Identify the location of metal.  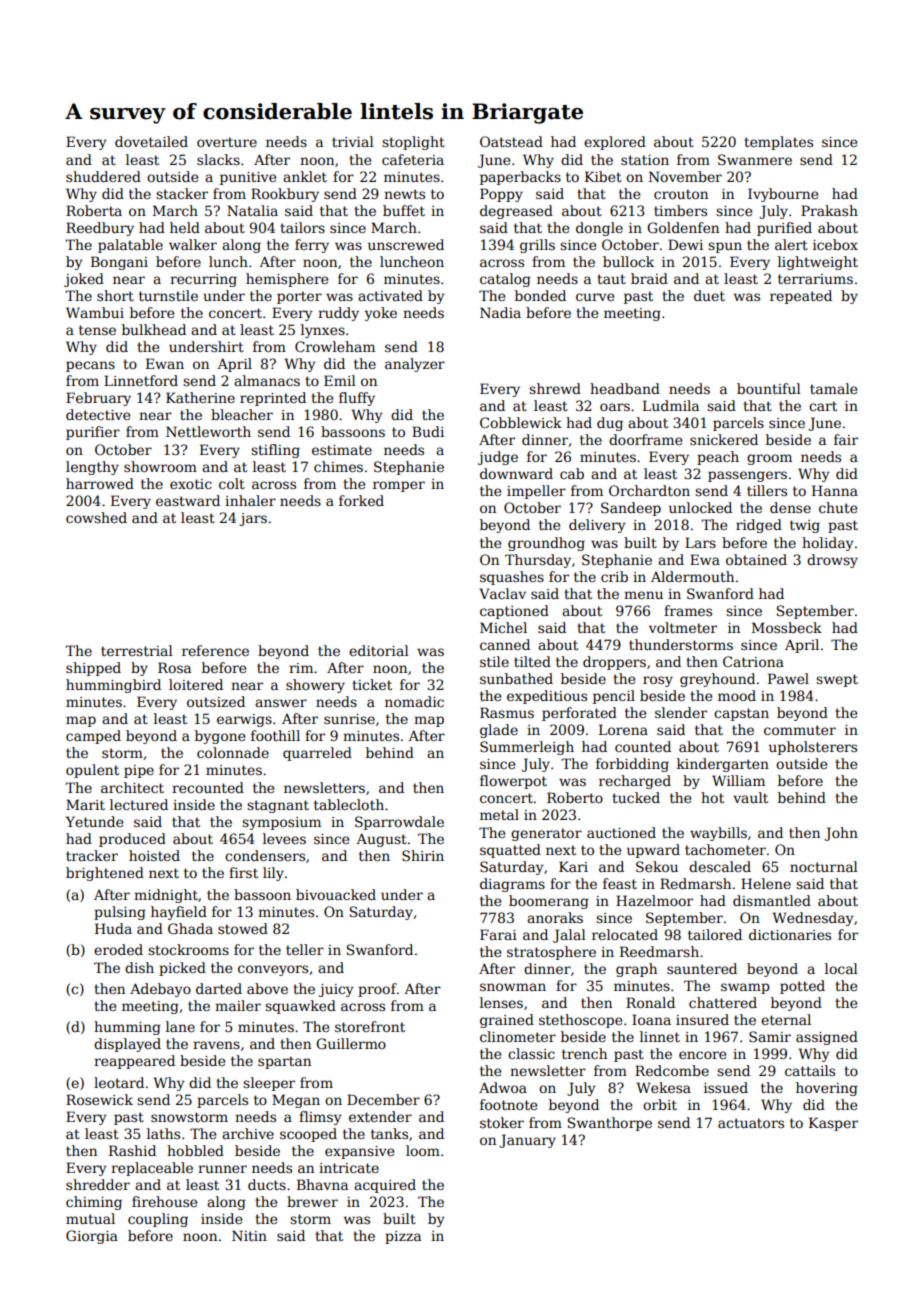
(499, 814).
